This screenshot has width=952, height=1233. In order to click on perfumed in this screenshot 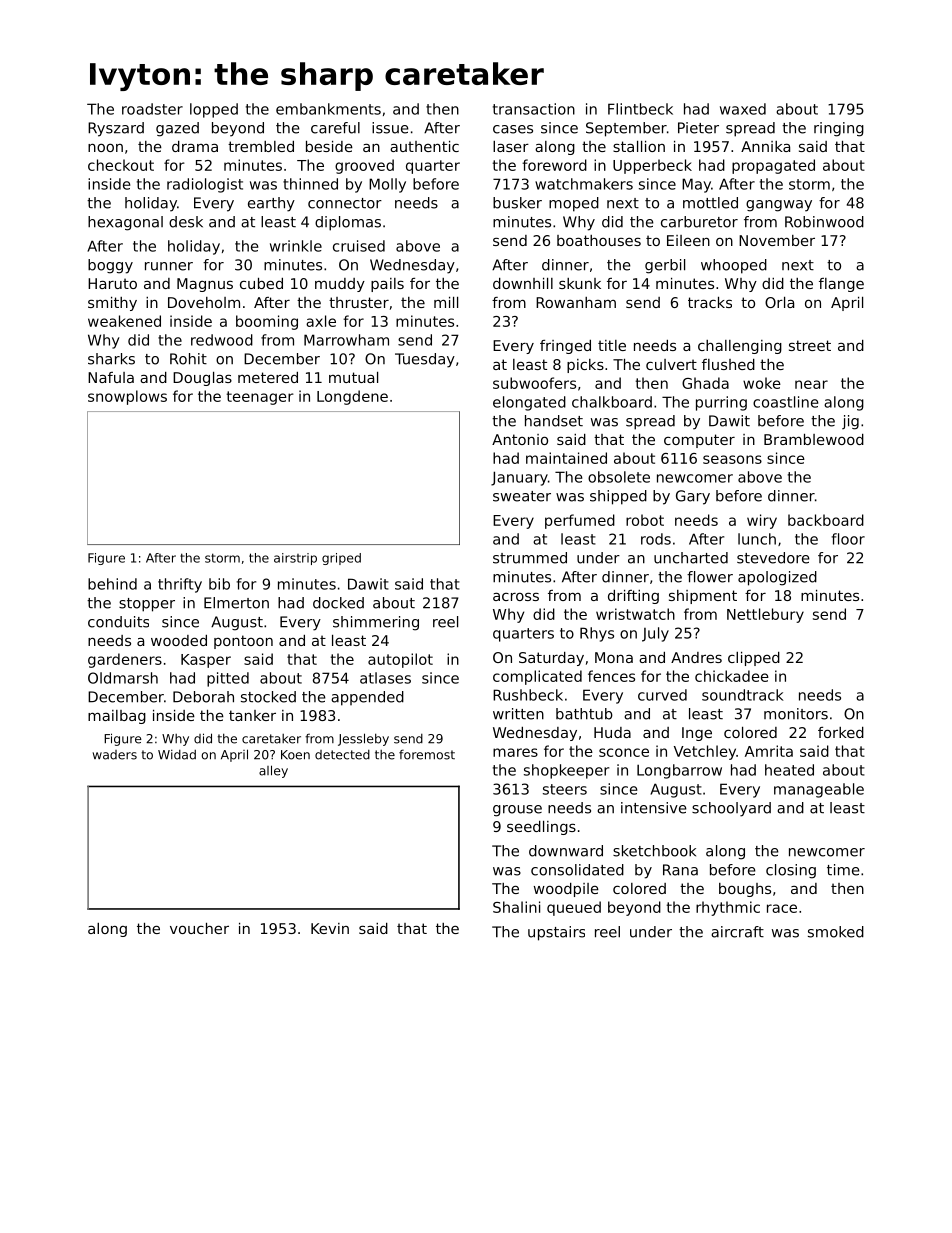, I will do `click(580, 521)`.
